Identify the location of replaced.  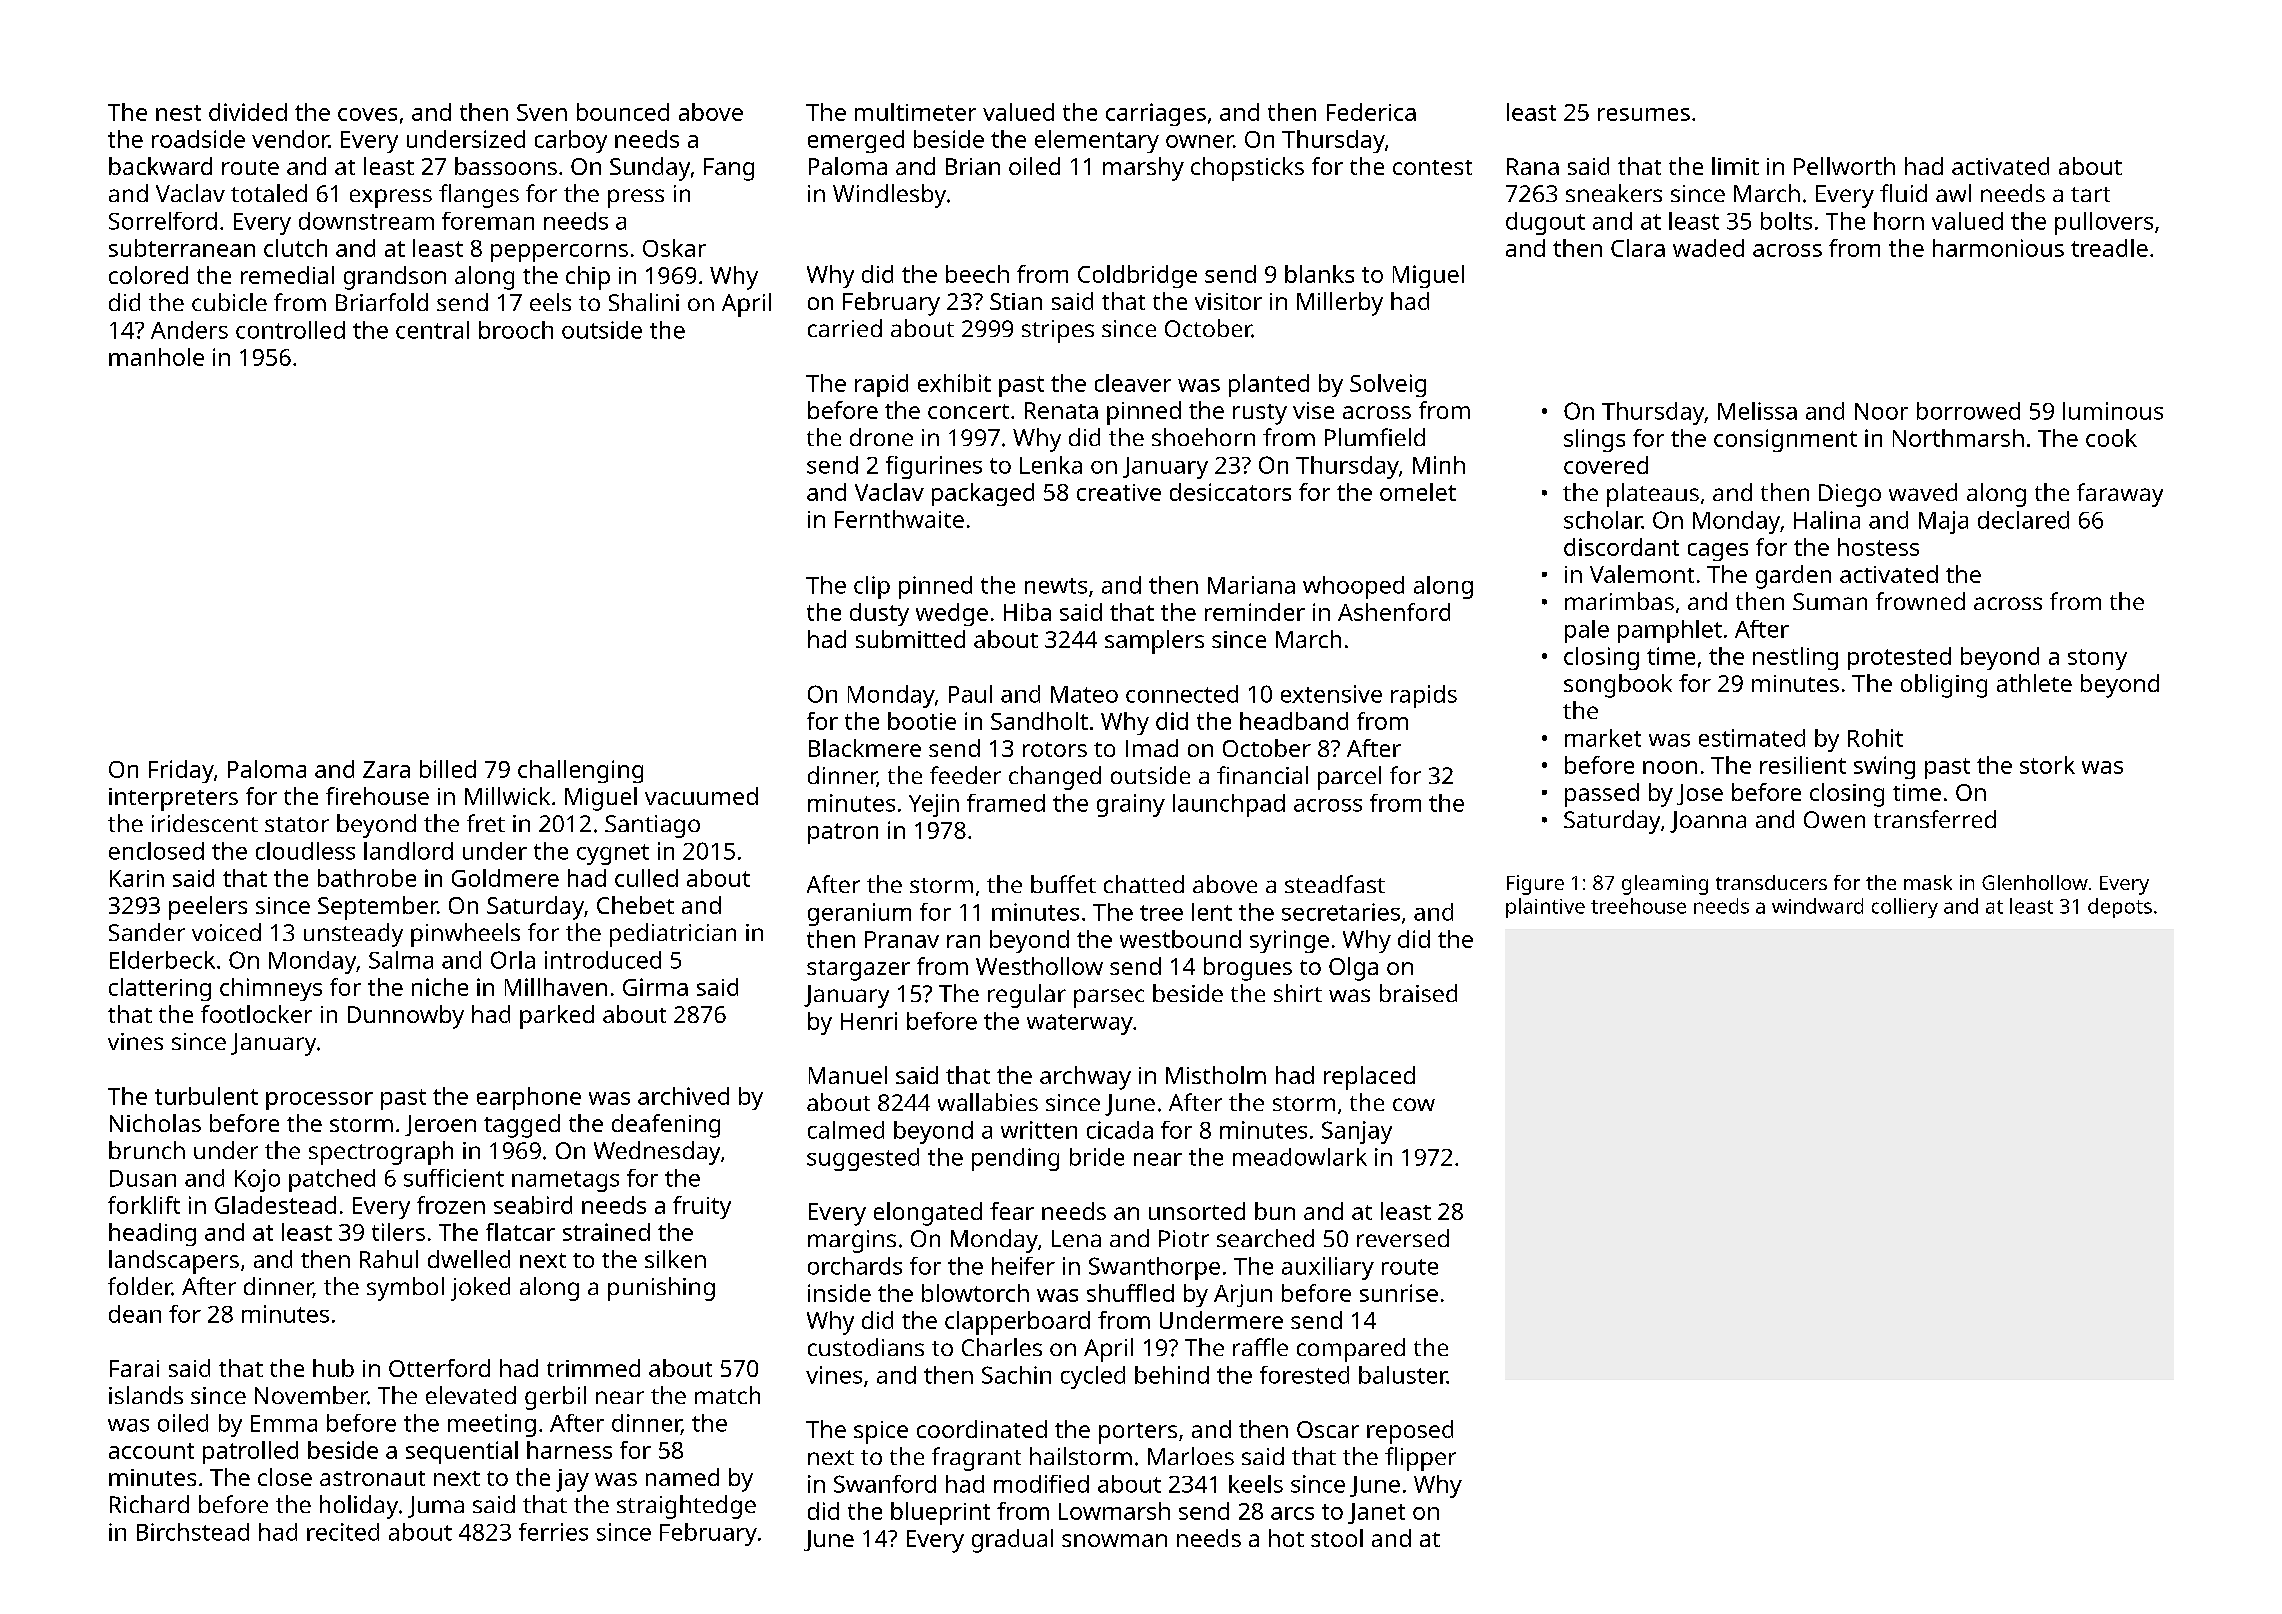
(1369, 1078).
